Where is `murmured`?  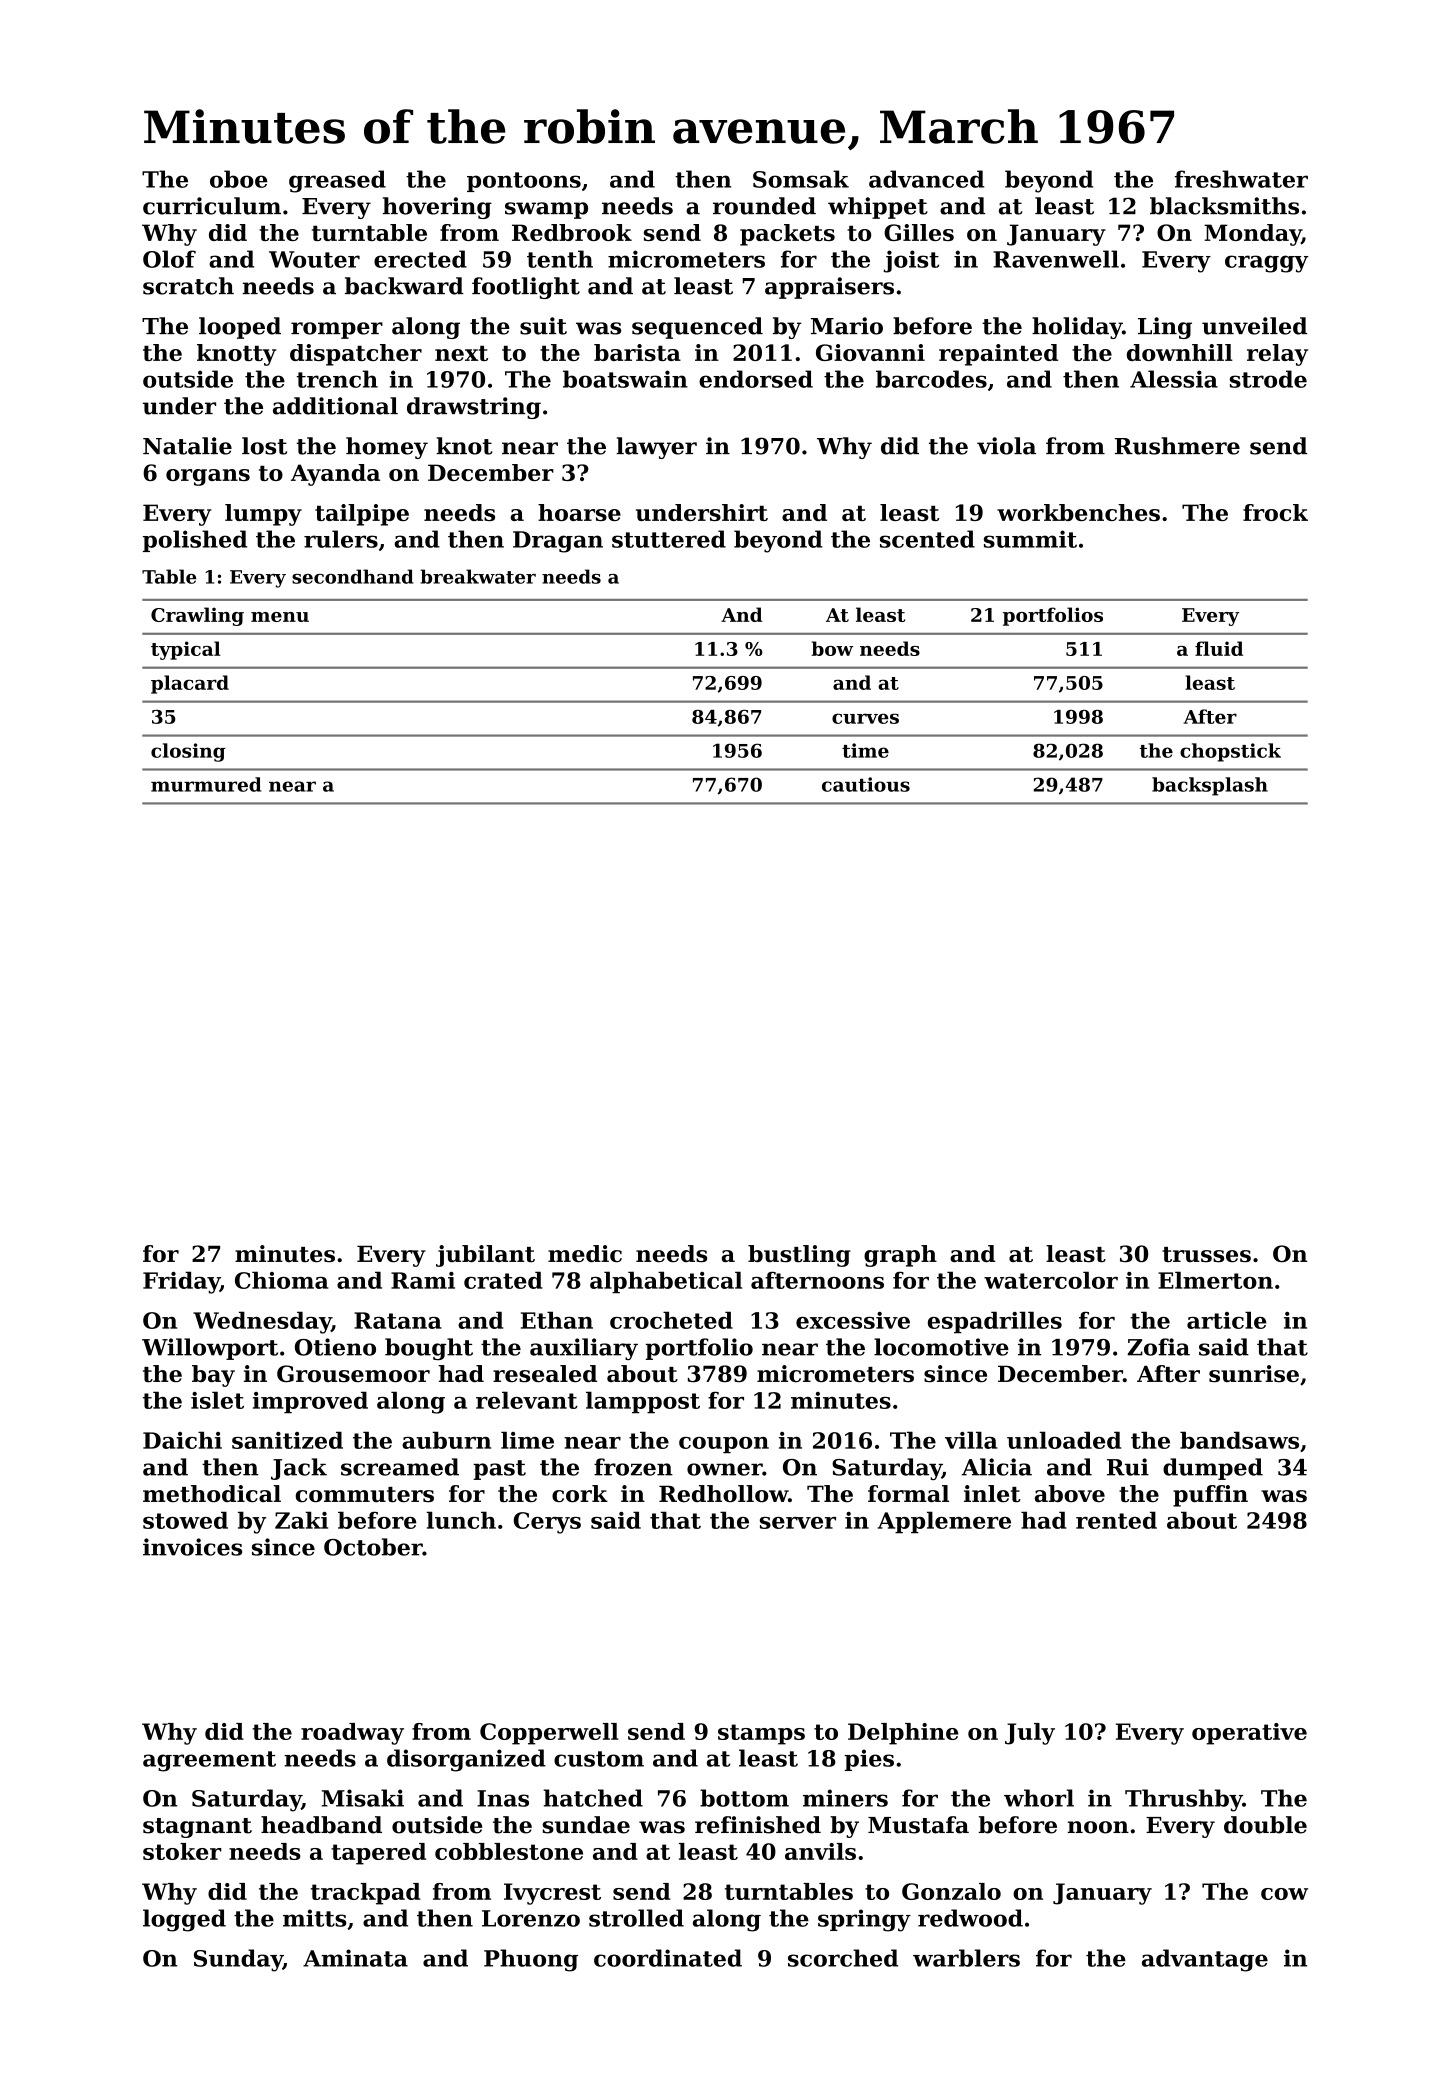
murmured is located at coordinates (206, 784).
